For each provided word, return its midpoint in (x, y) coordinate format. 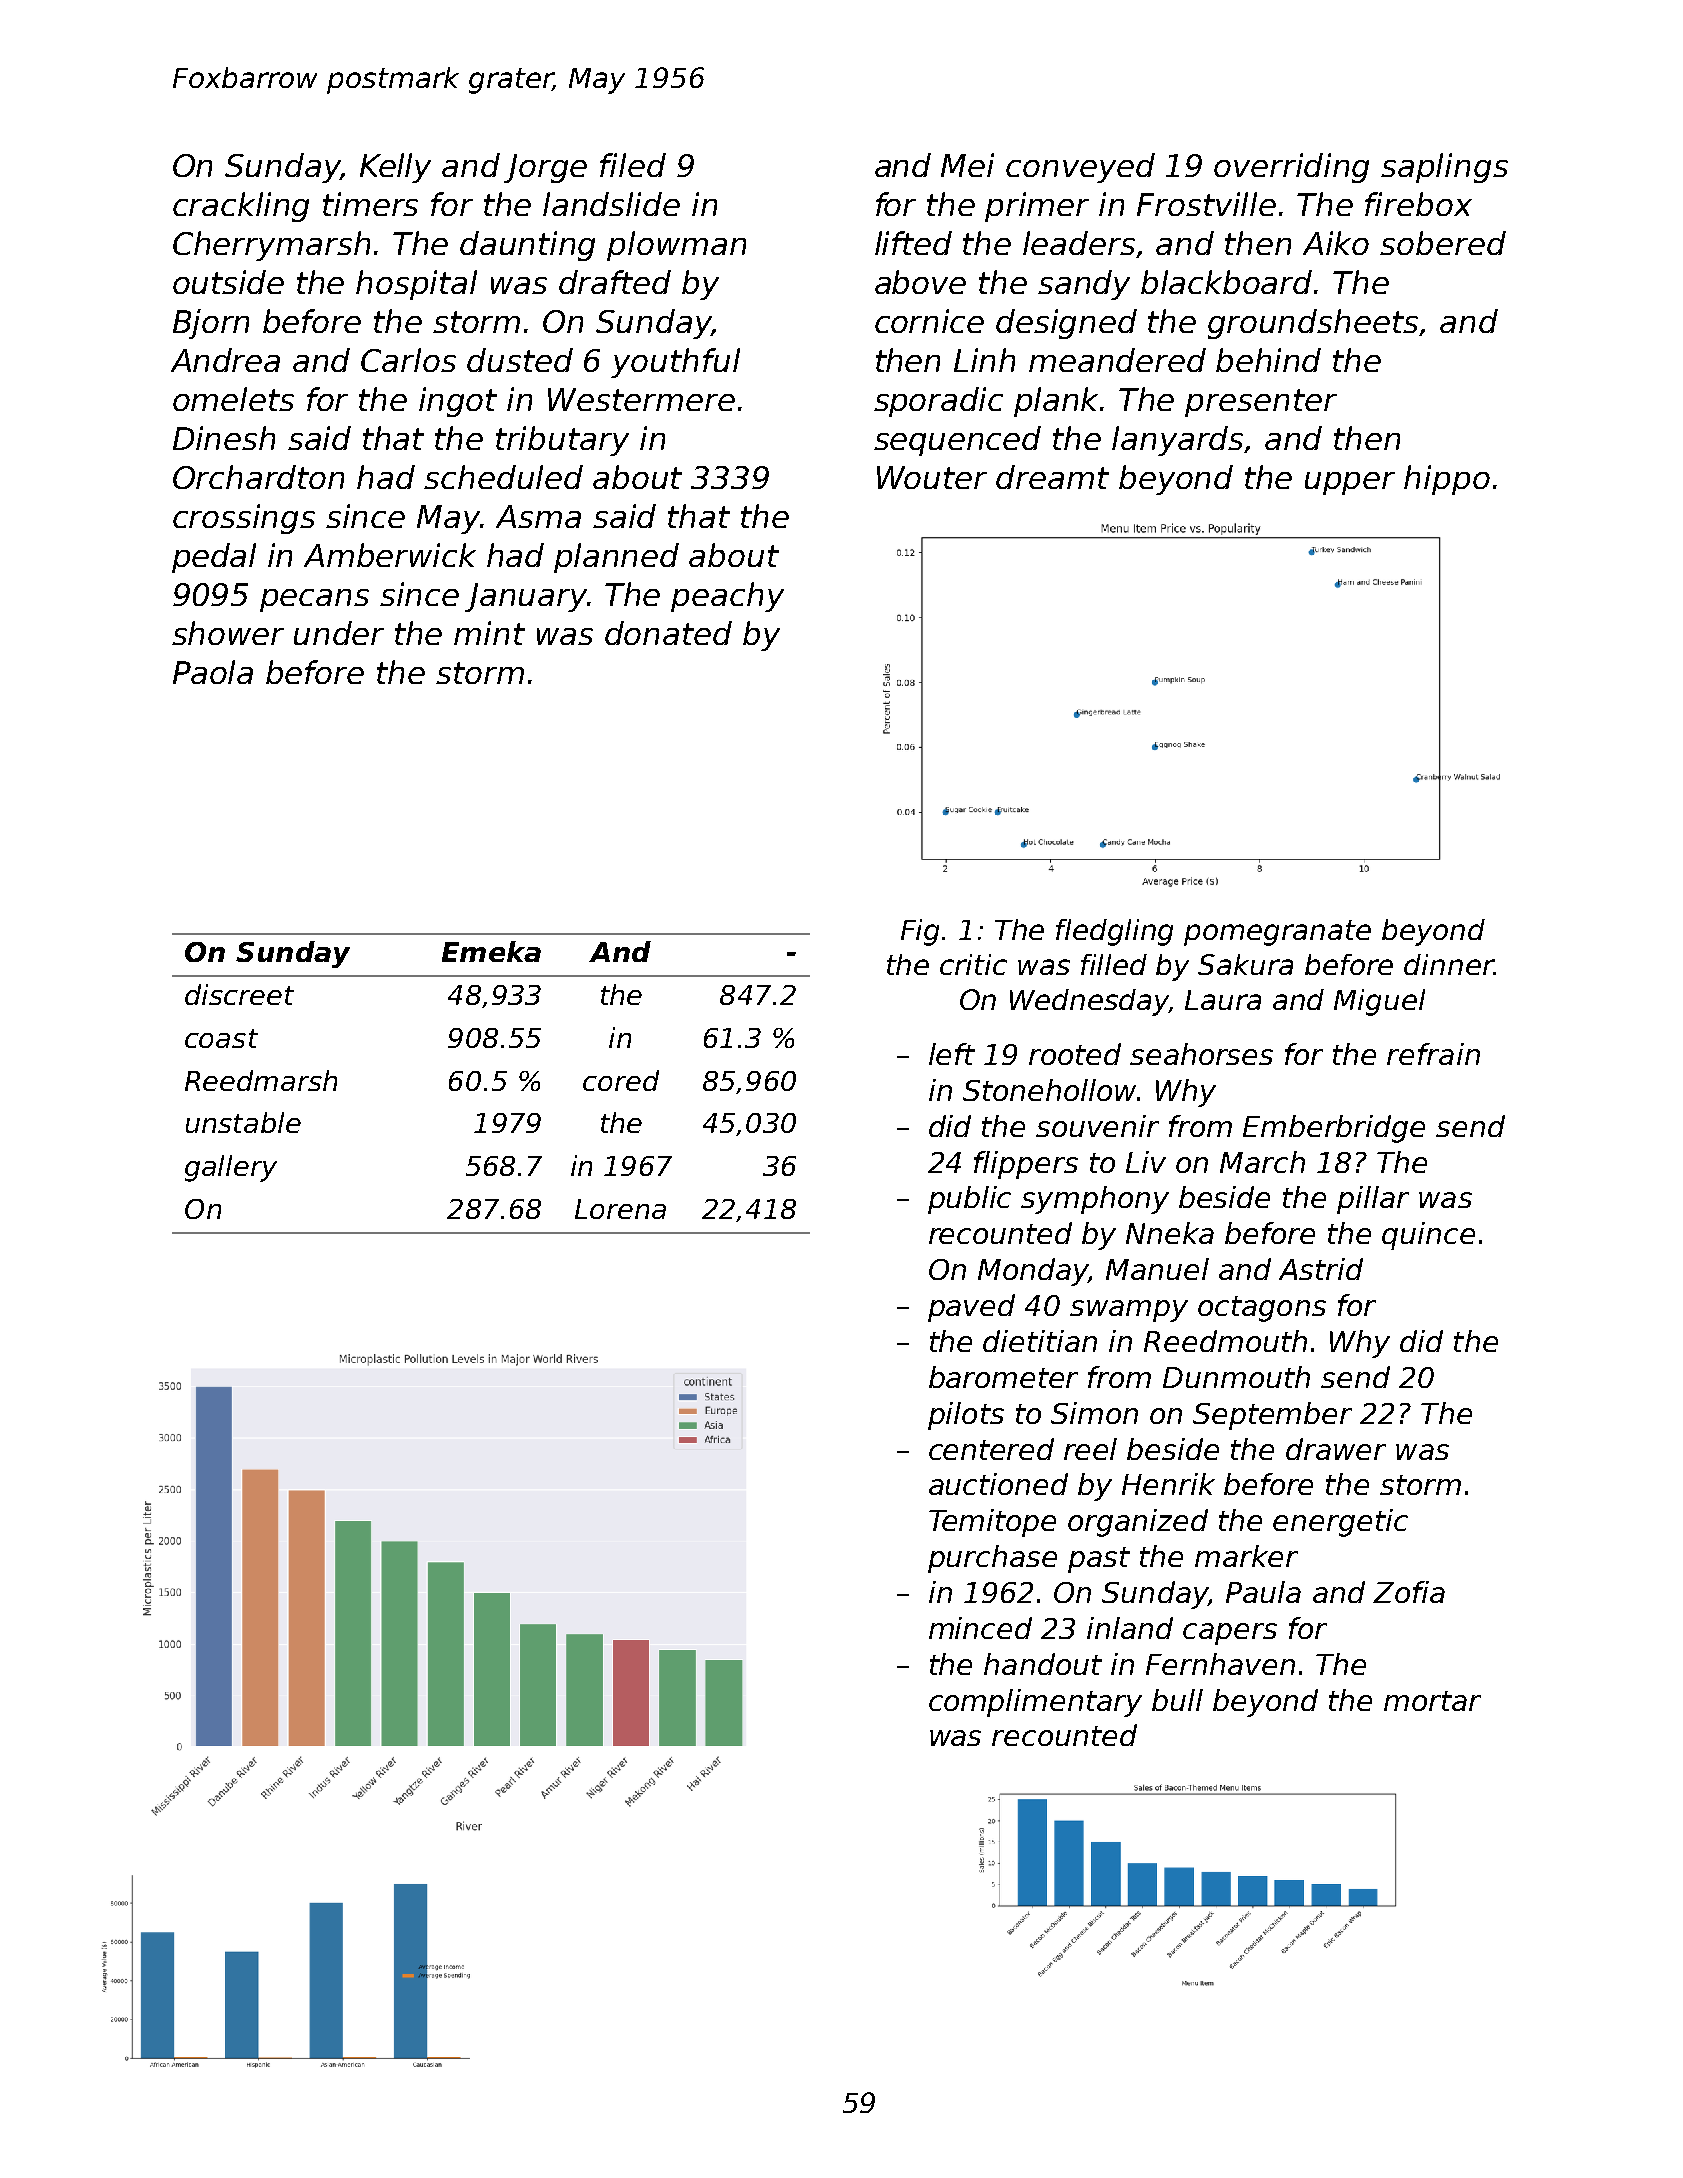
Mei (967, 165)
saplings (1444, 168)
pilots (966, 1416)
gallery (231, 1168)
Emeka (491, 951)
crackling (241, 207)
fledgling (1114, 932)
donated (668, 633)
